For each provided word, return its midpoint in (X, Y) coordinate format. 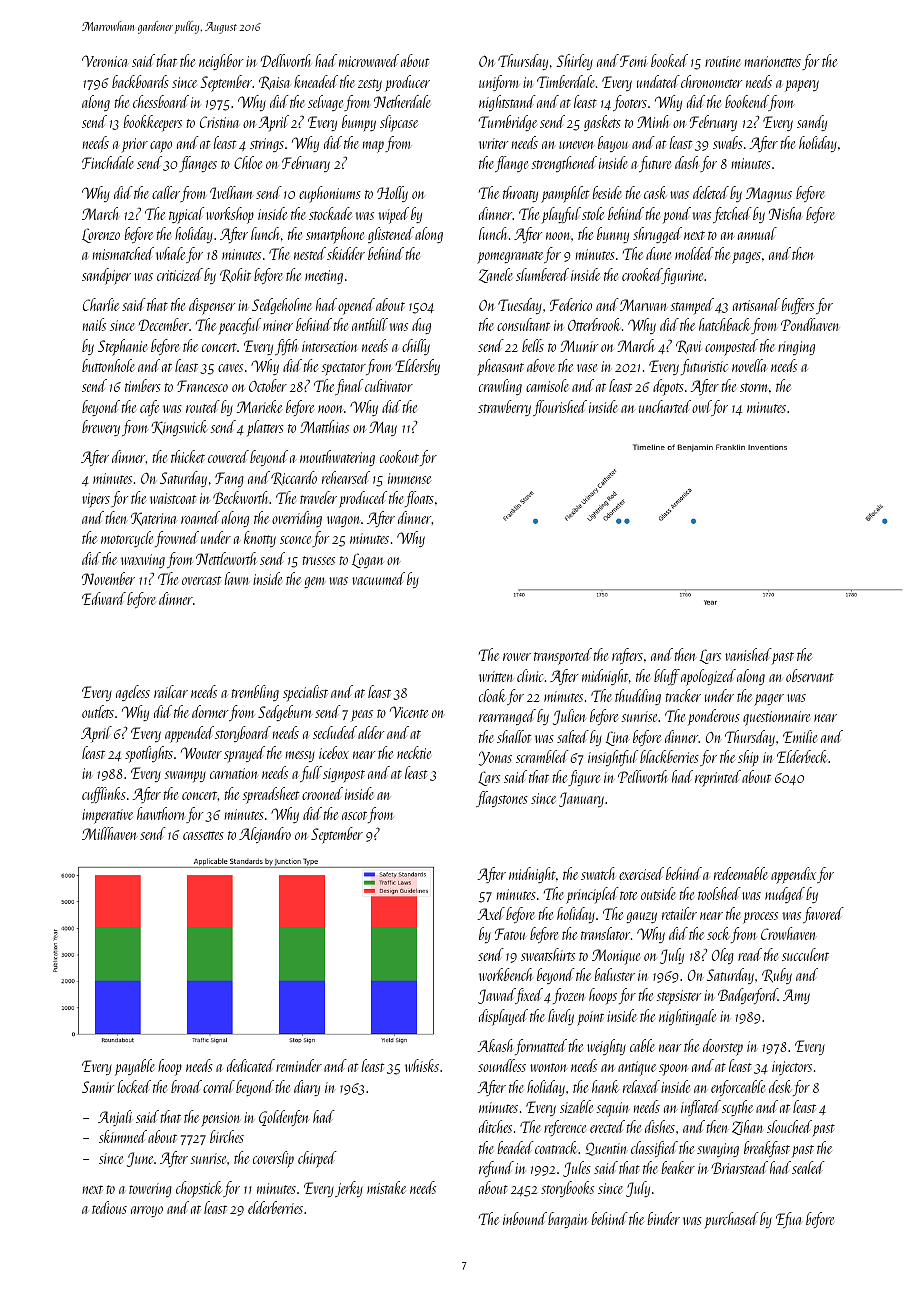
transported (563, 656)
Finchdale (107, 162)
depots (668, 387)
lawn (237, 578)
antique (637, 1068)
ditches (495, 1126)
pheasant (500, 367)
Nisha (785, 213)
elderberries (275, 1207)
